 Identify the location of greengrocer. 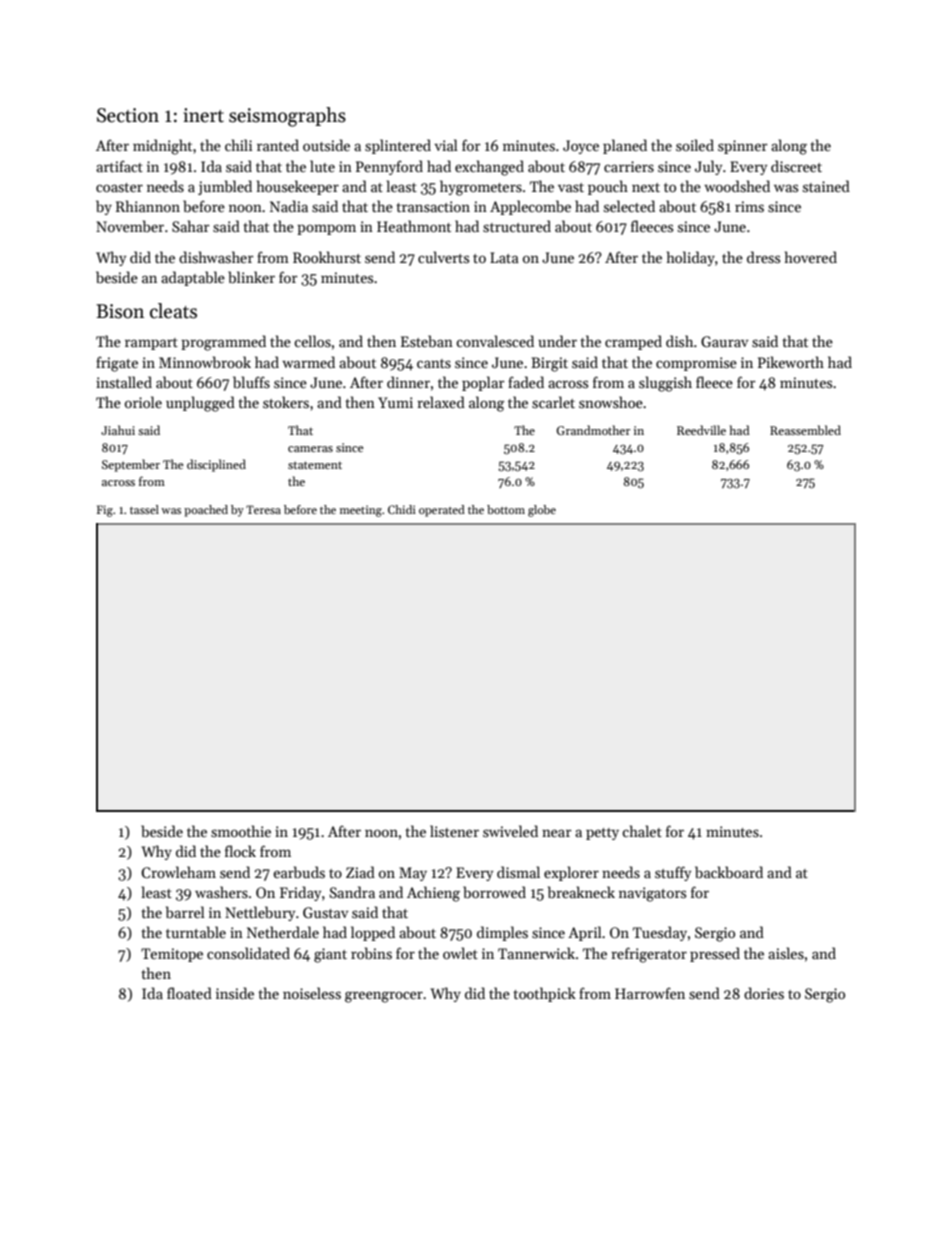
(384, 997).
